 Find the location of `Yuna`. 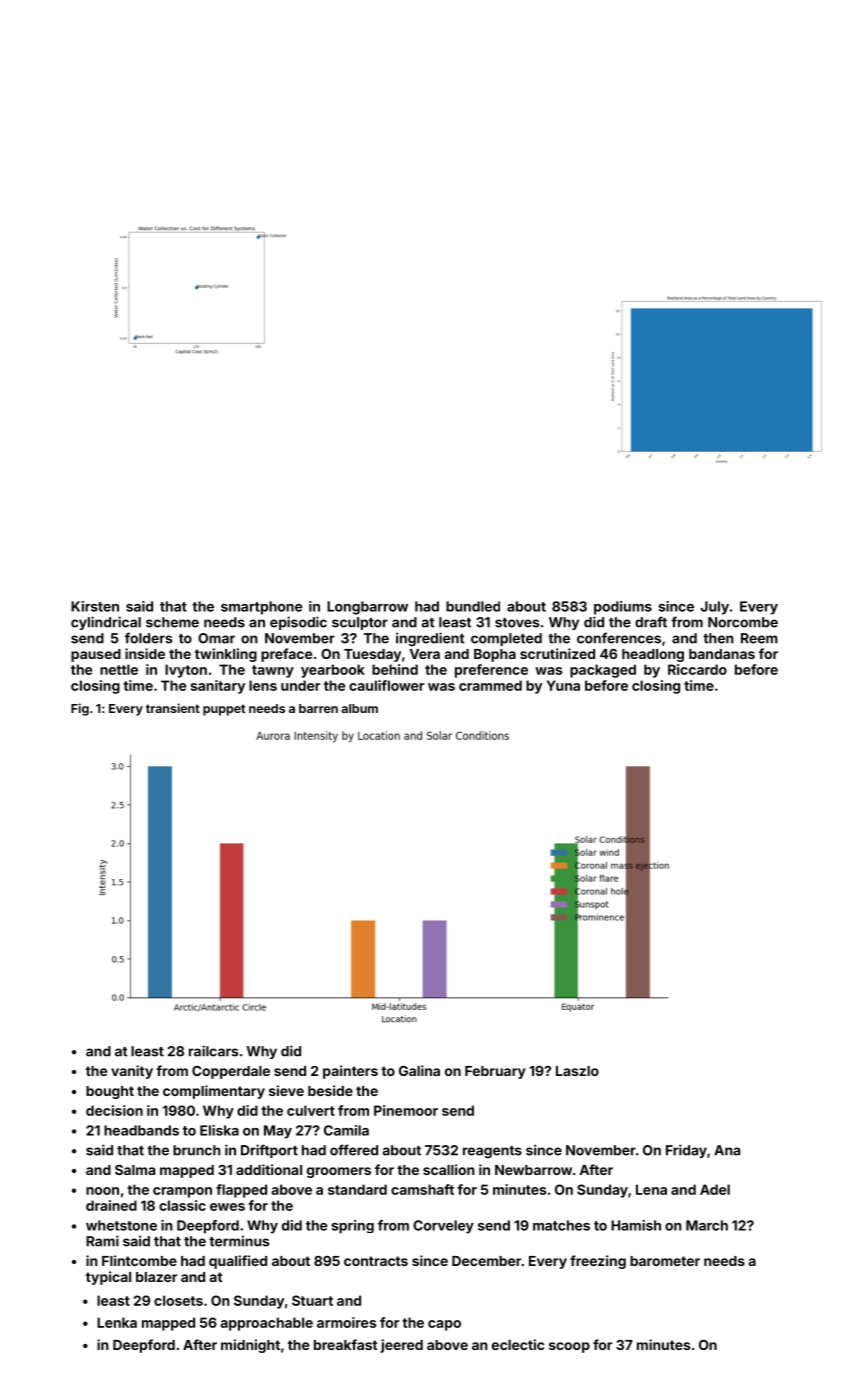

Yuna is located at coordinates (563, 685).
